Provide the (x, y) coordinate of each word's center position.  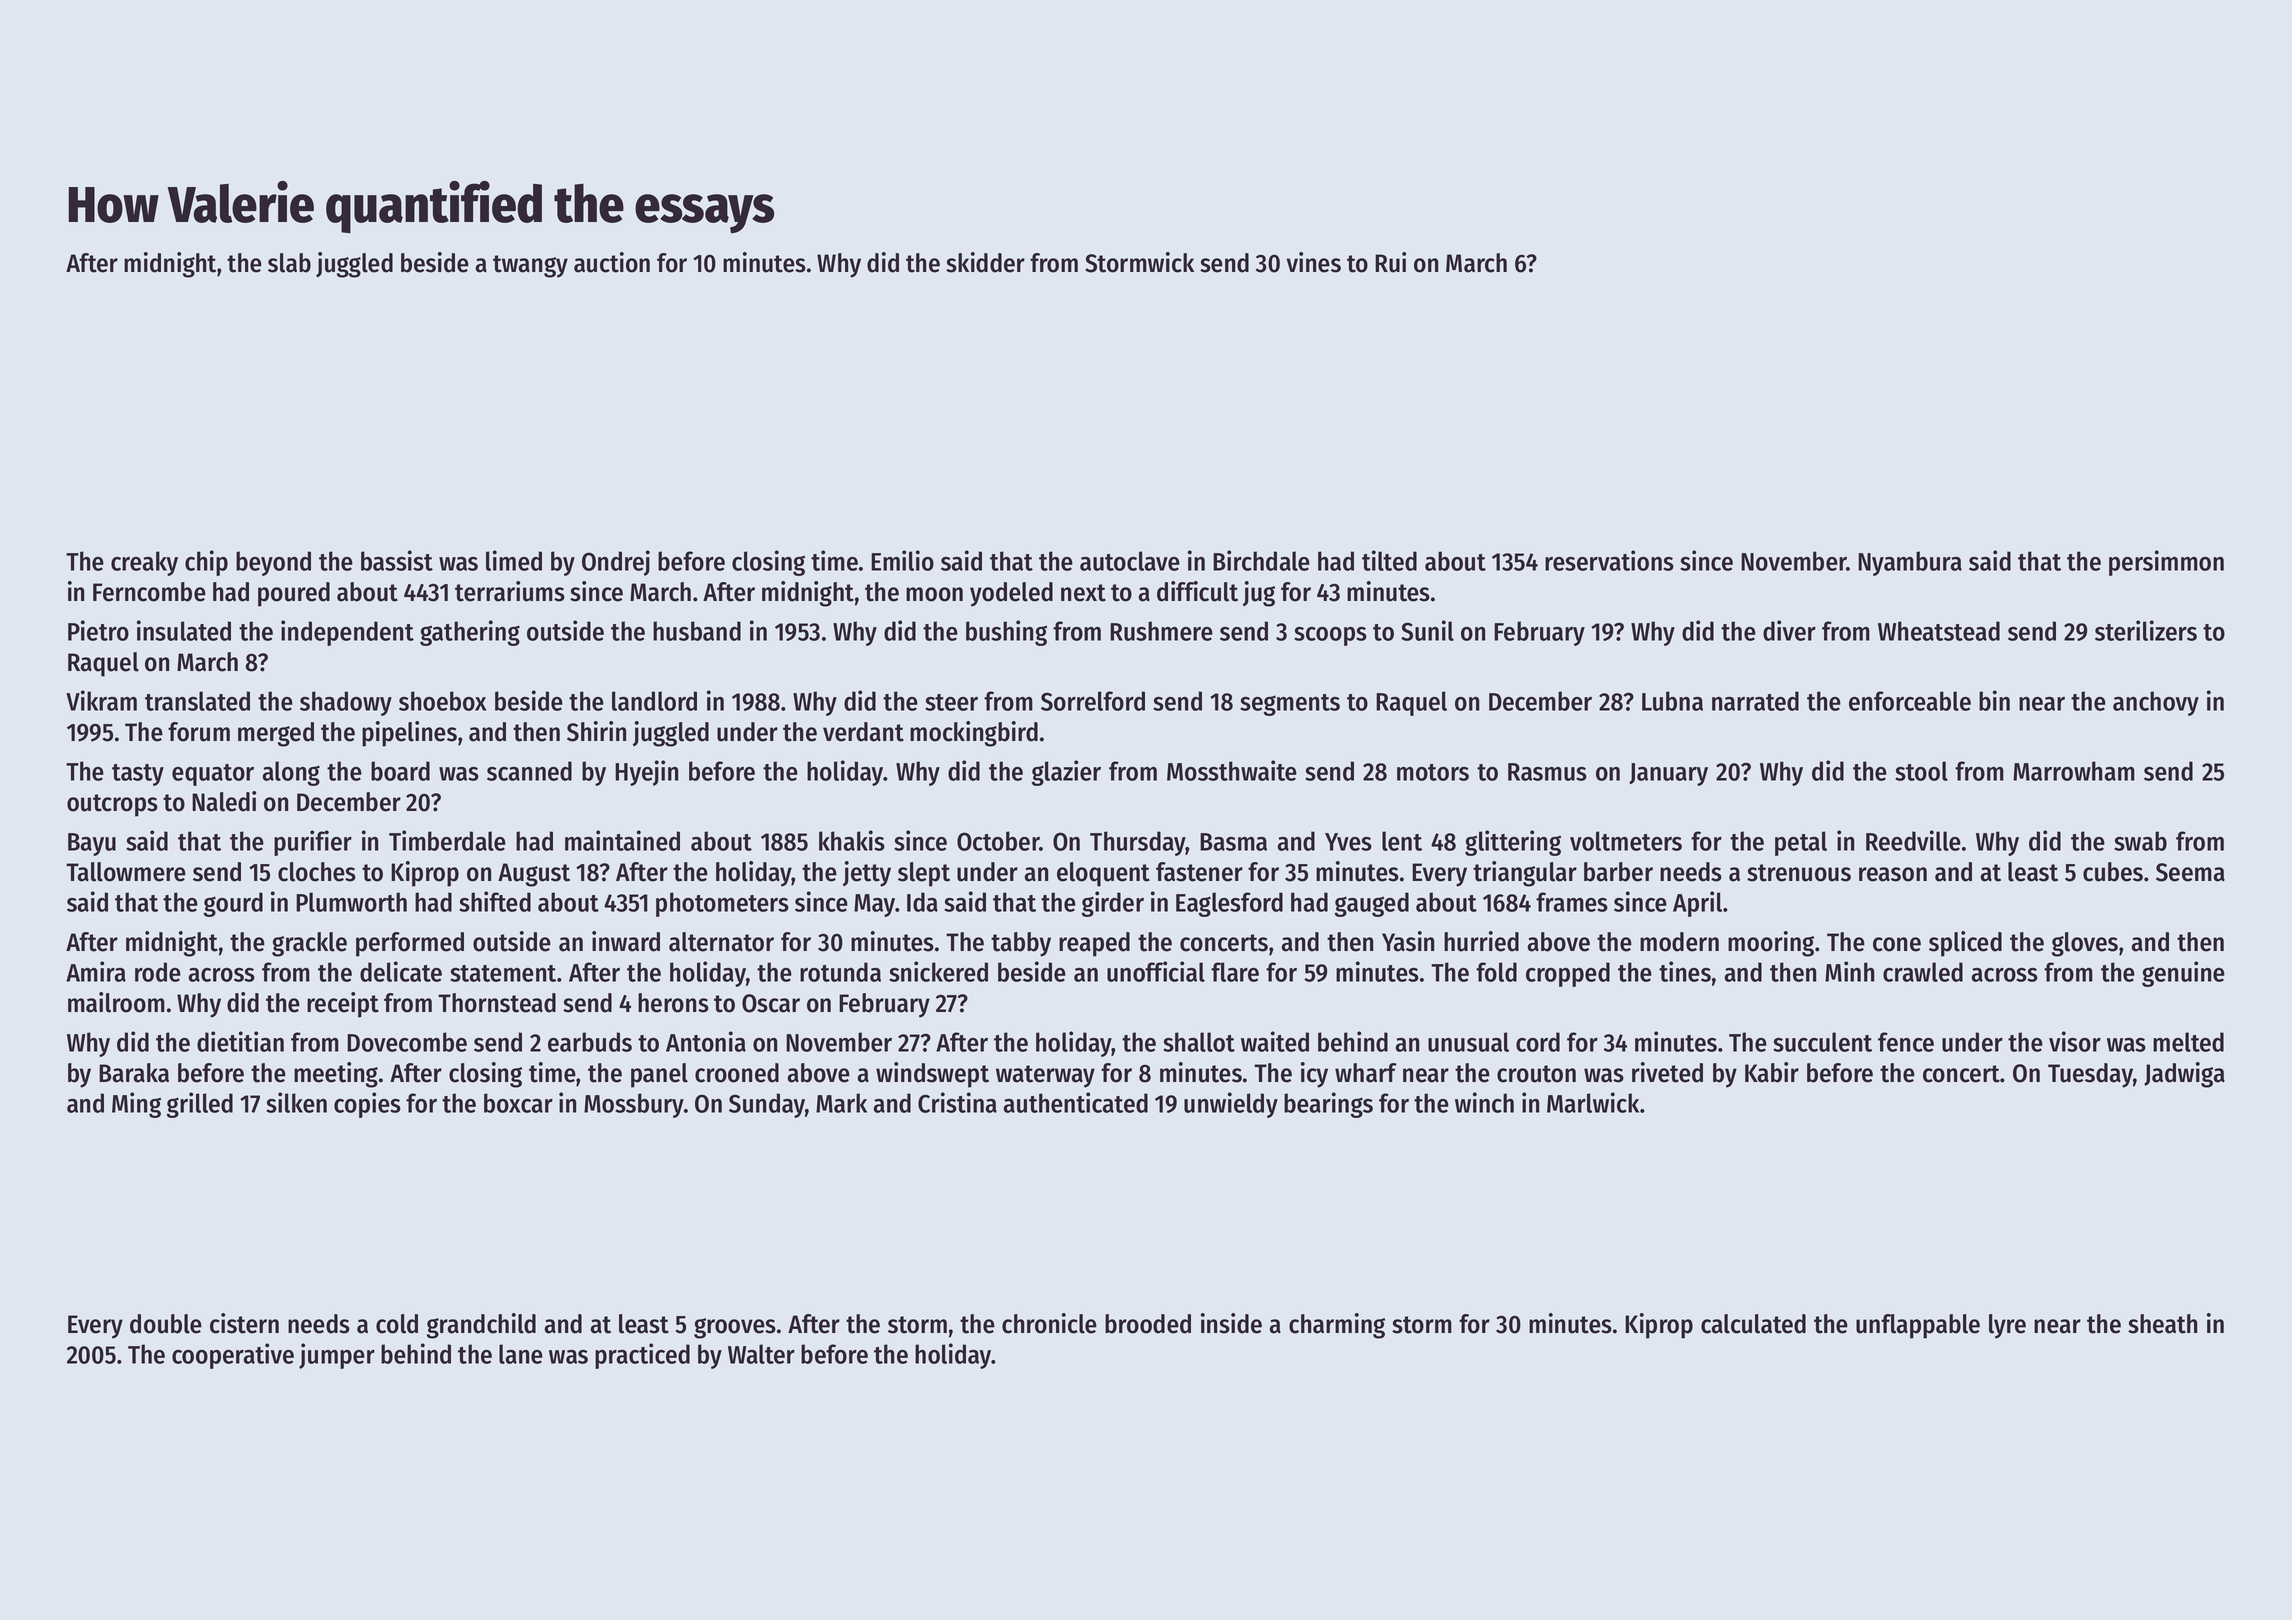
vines (1313, 262)
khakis (852, 840)
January (1668, 774)
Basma (1233, 842)
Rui (1390, 262)
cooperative (233, 1356)
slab (289, 263)
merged (276, 734)
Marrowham (2074, 771)
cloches (317, 872)
